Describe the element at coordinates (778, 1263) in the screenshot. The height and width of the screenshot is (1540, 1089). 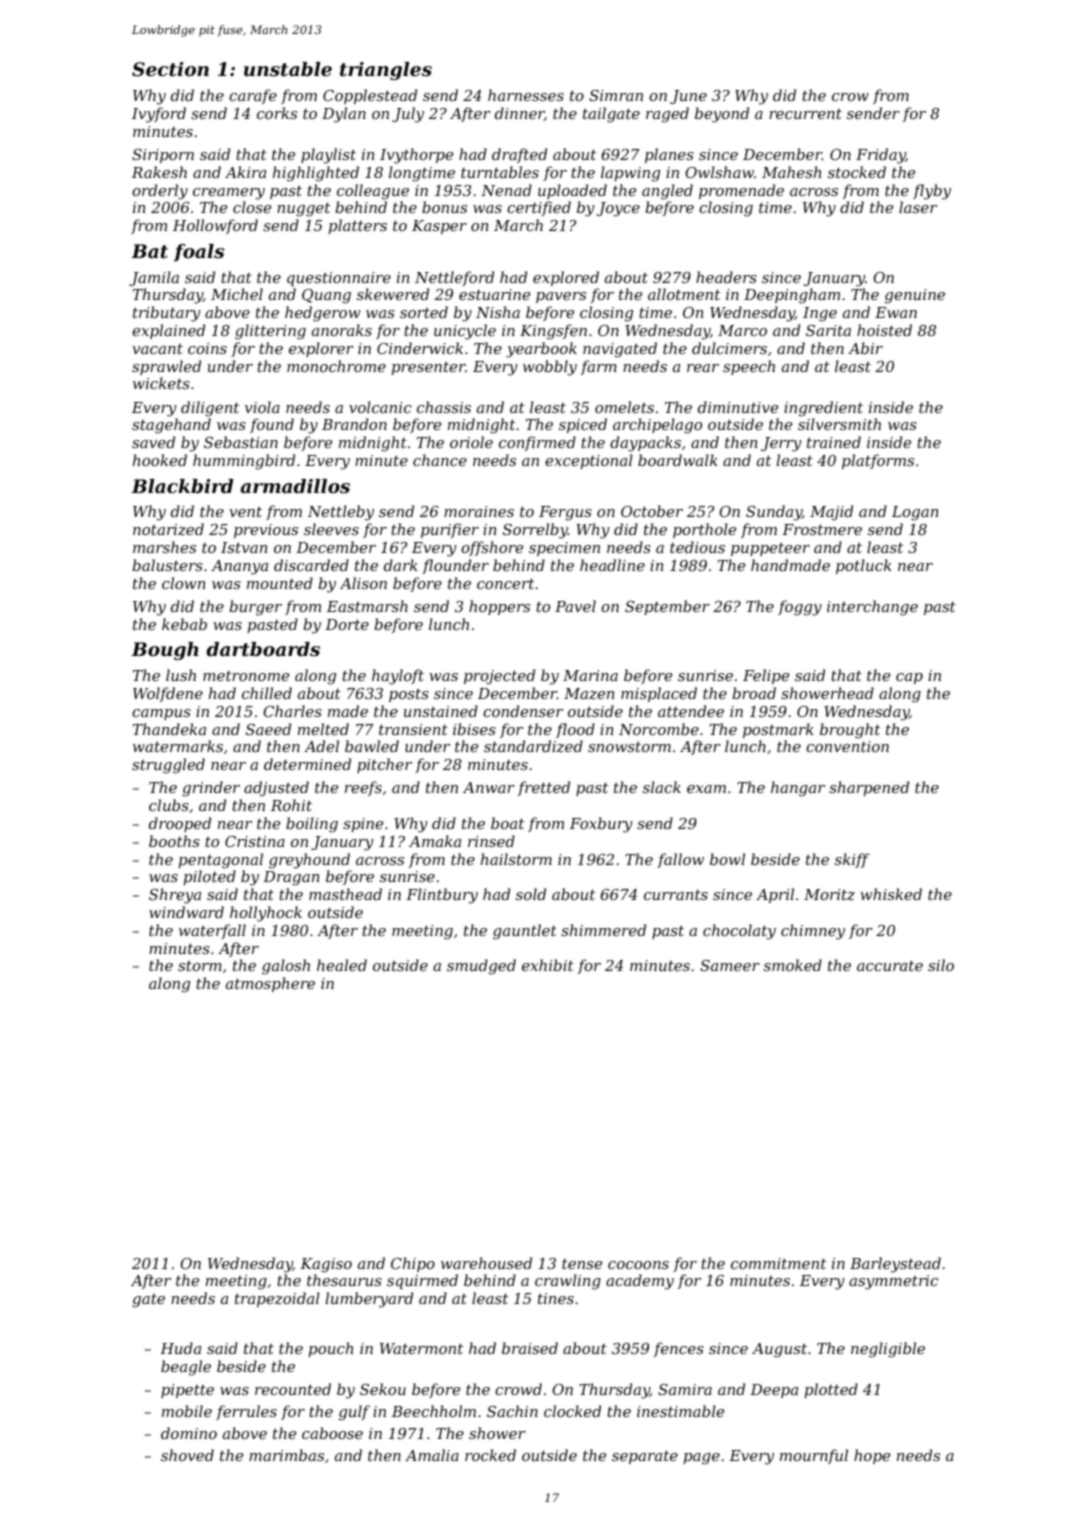
I see `commitment` at that location.
